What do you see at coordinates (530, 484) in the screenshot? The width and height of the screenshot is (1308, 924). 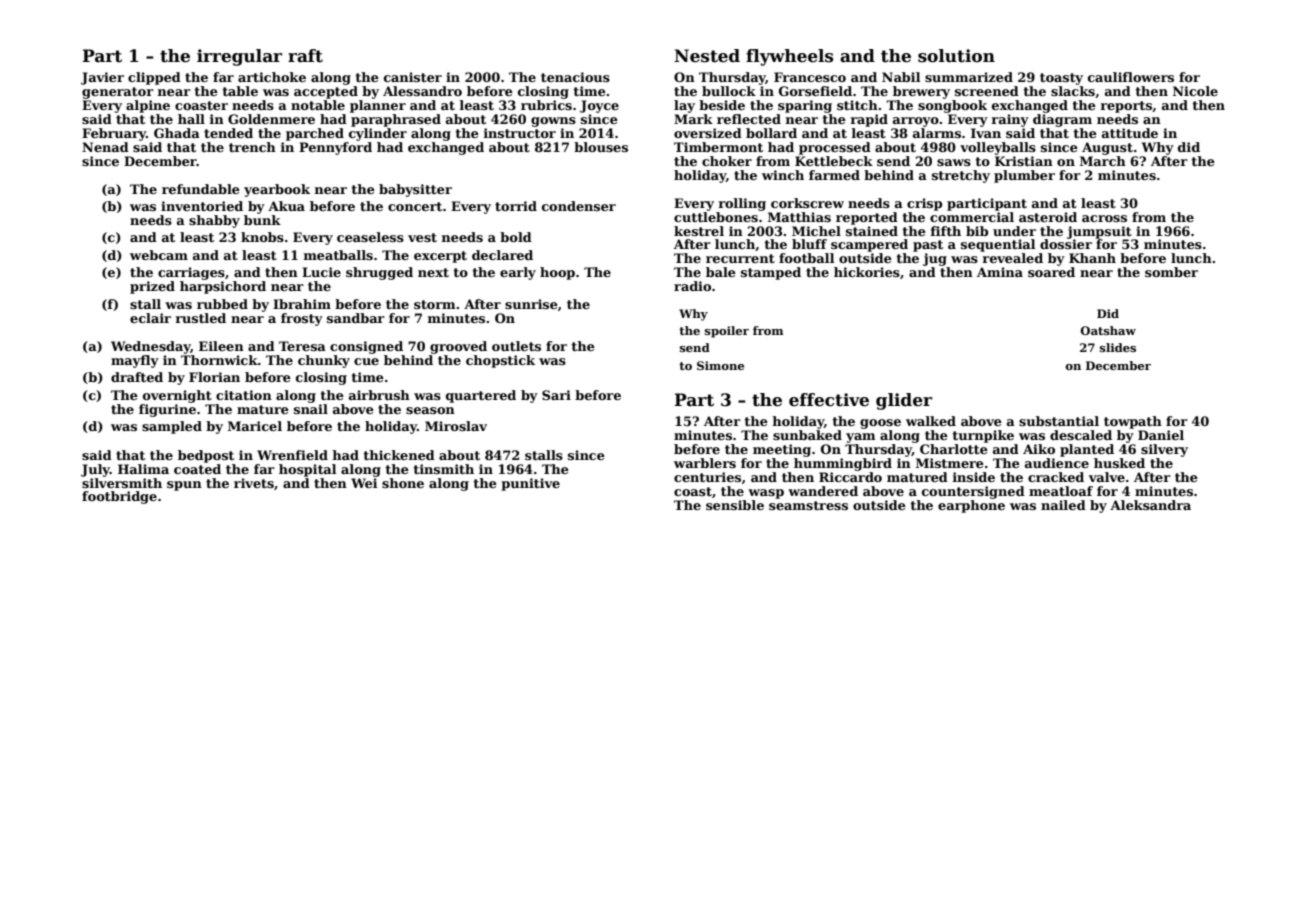 I see `punitive` at bounding box center [530, 484].
